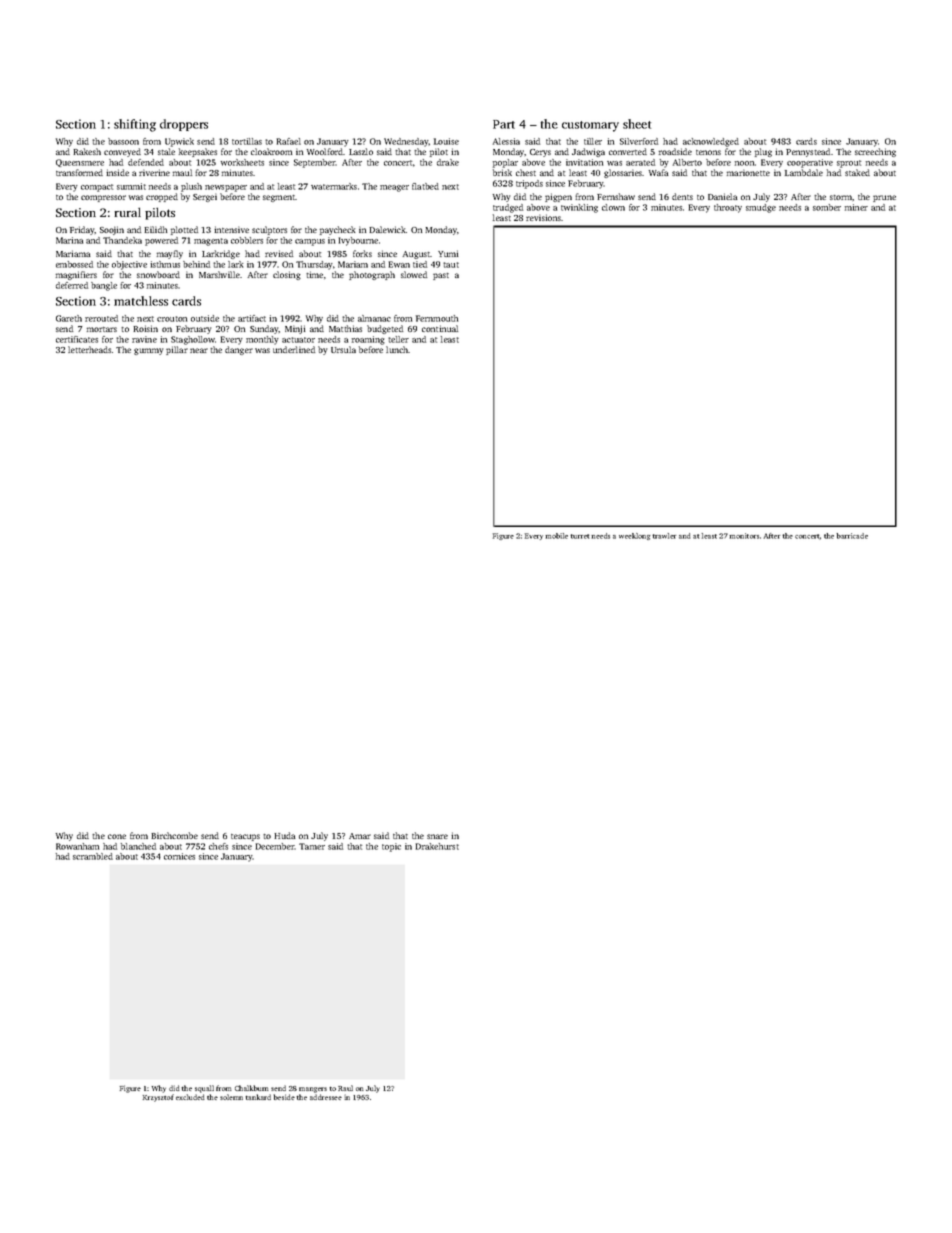  Describe the element at coordinates (590, 126) in the screenshot. I see `customary` at that location.
